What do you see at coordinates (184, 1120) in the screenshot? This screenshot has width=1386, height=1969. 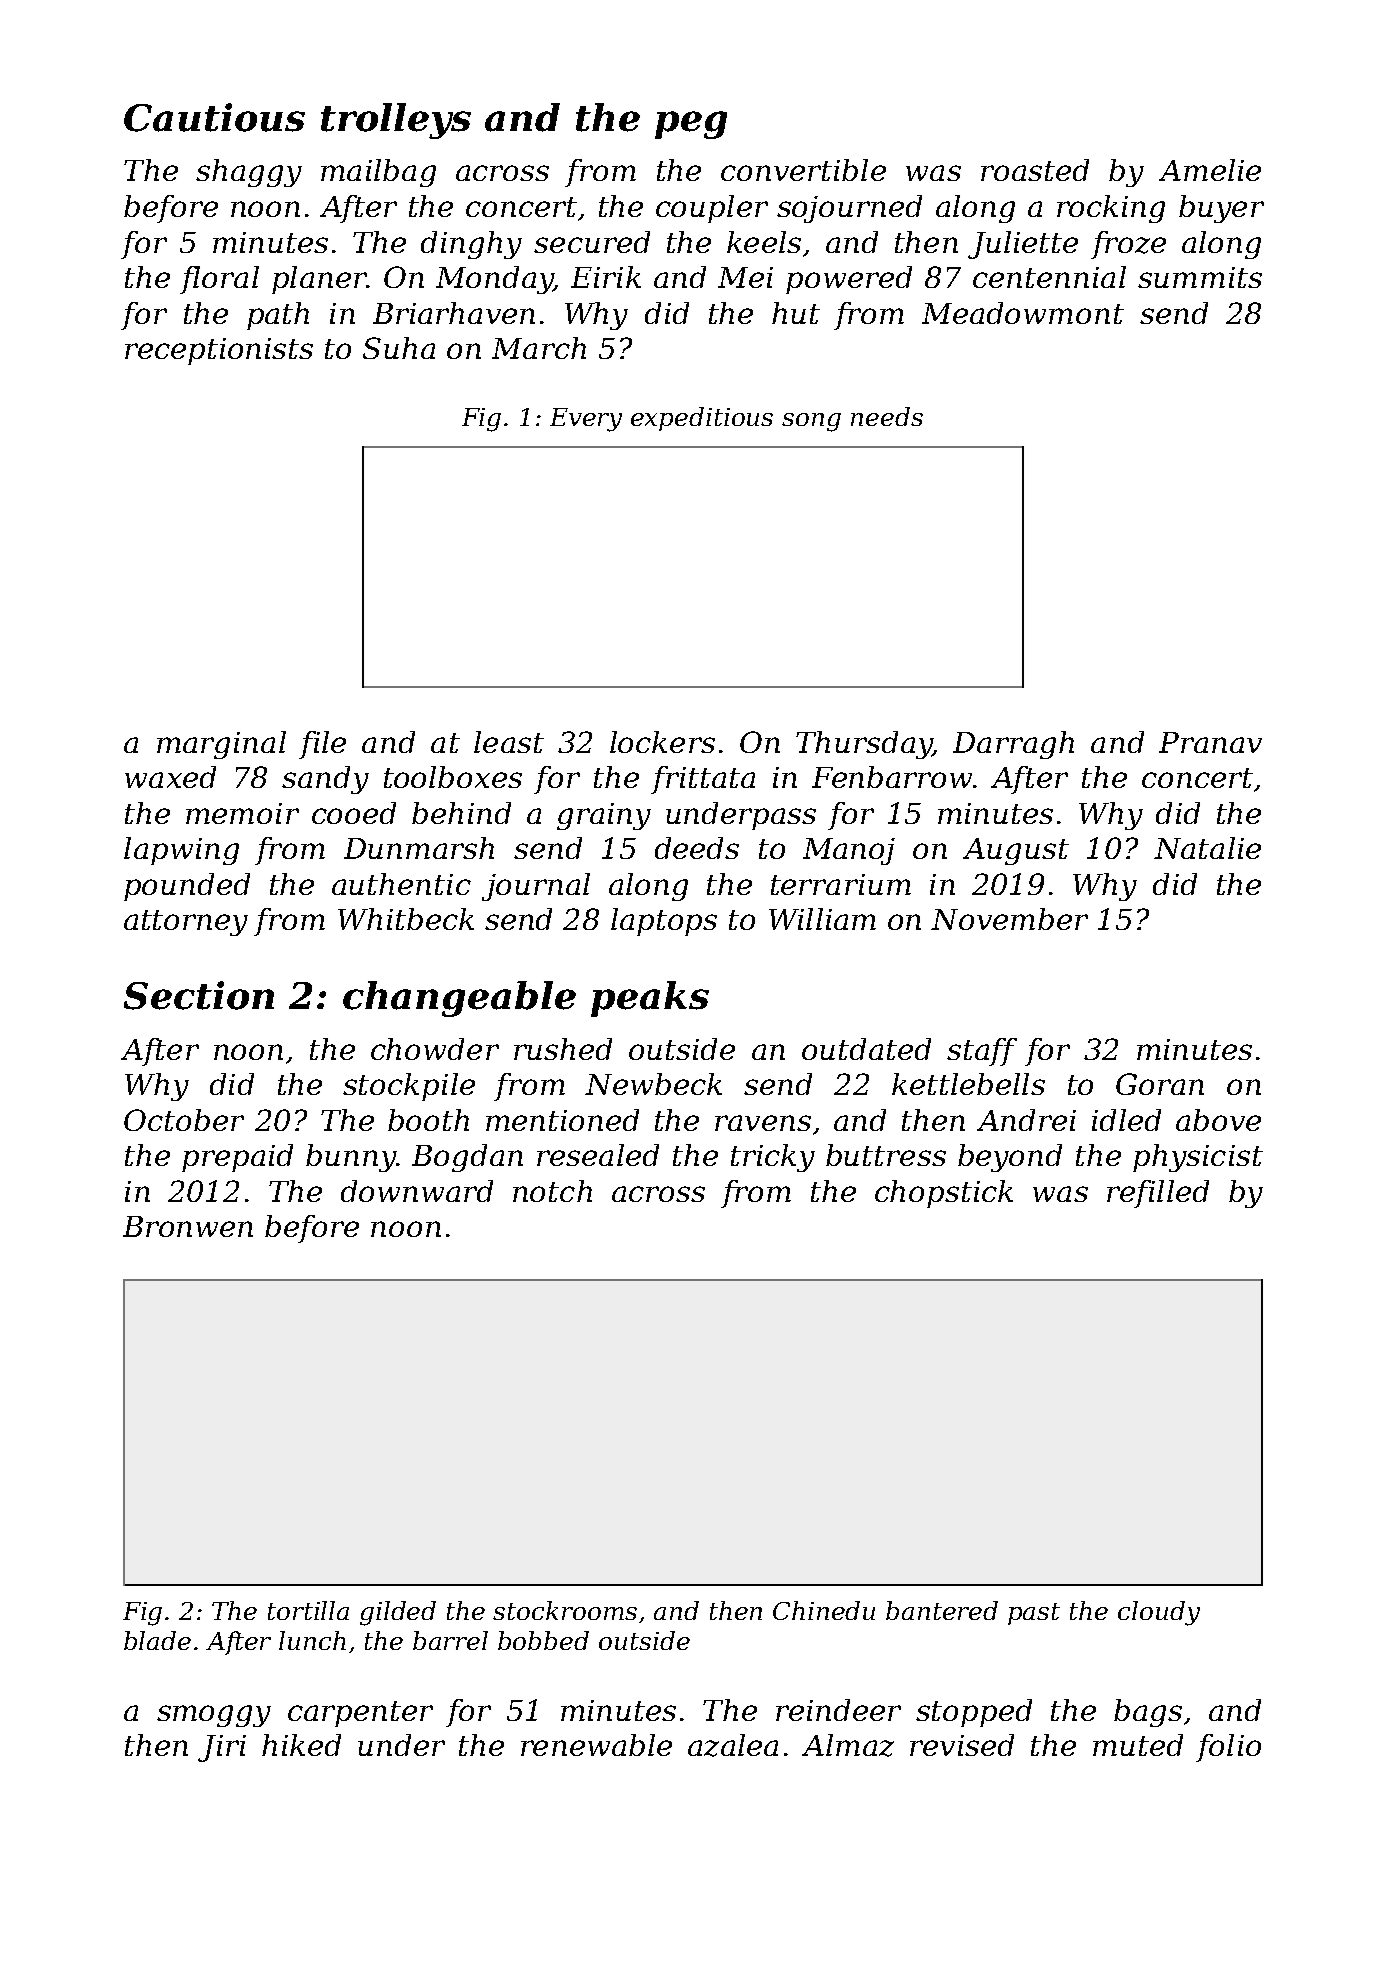 I see `October` at bounding box center [184, 1120].
